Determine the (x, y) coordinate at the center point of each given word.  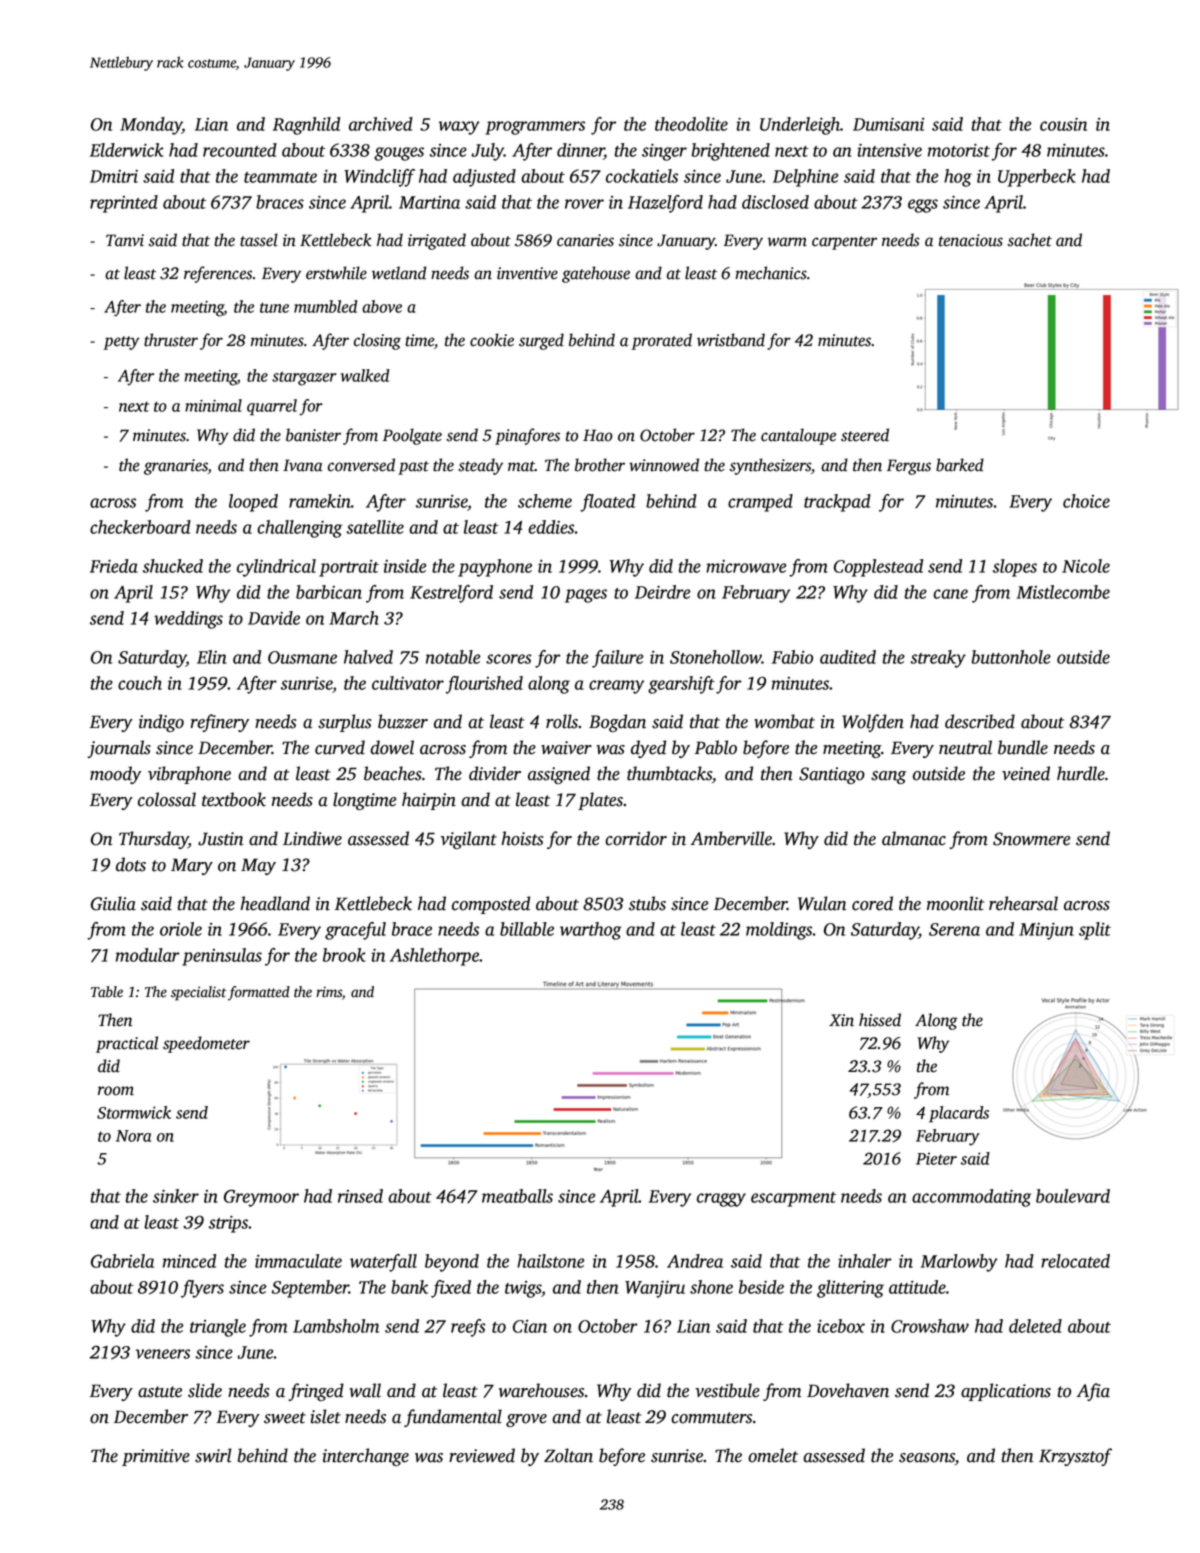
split (1095, 931)
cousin (1063, 124)
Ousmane (302, 657)
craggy (721, 1200)
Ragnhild (306, 126)
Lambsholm (336, 1326)
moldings (779, 931)
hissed (880, 1020)
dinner (580, 151)
